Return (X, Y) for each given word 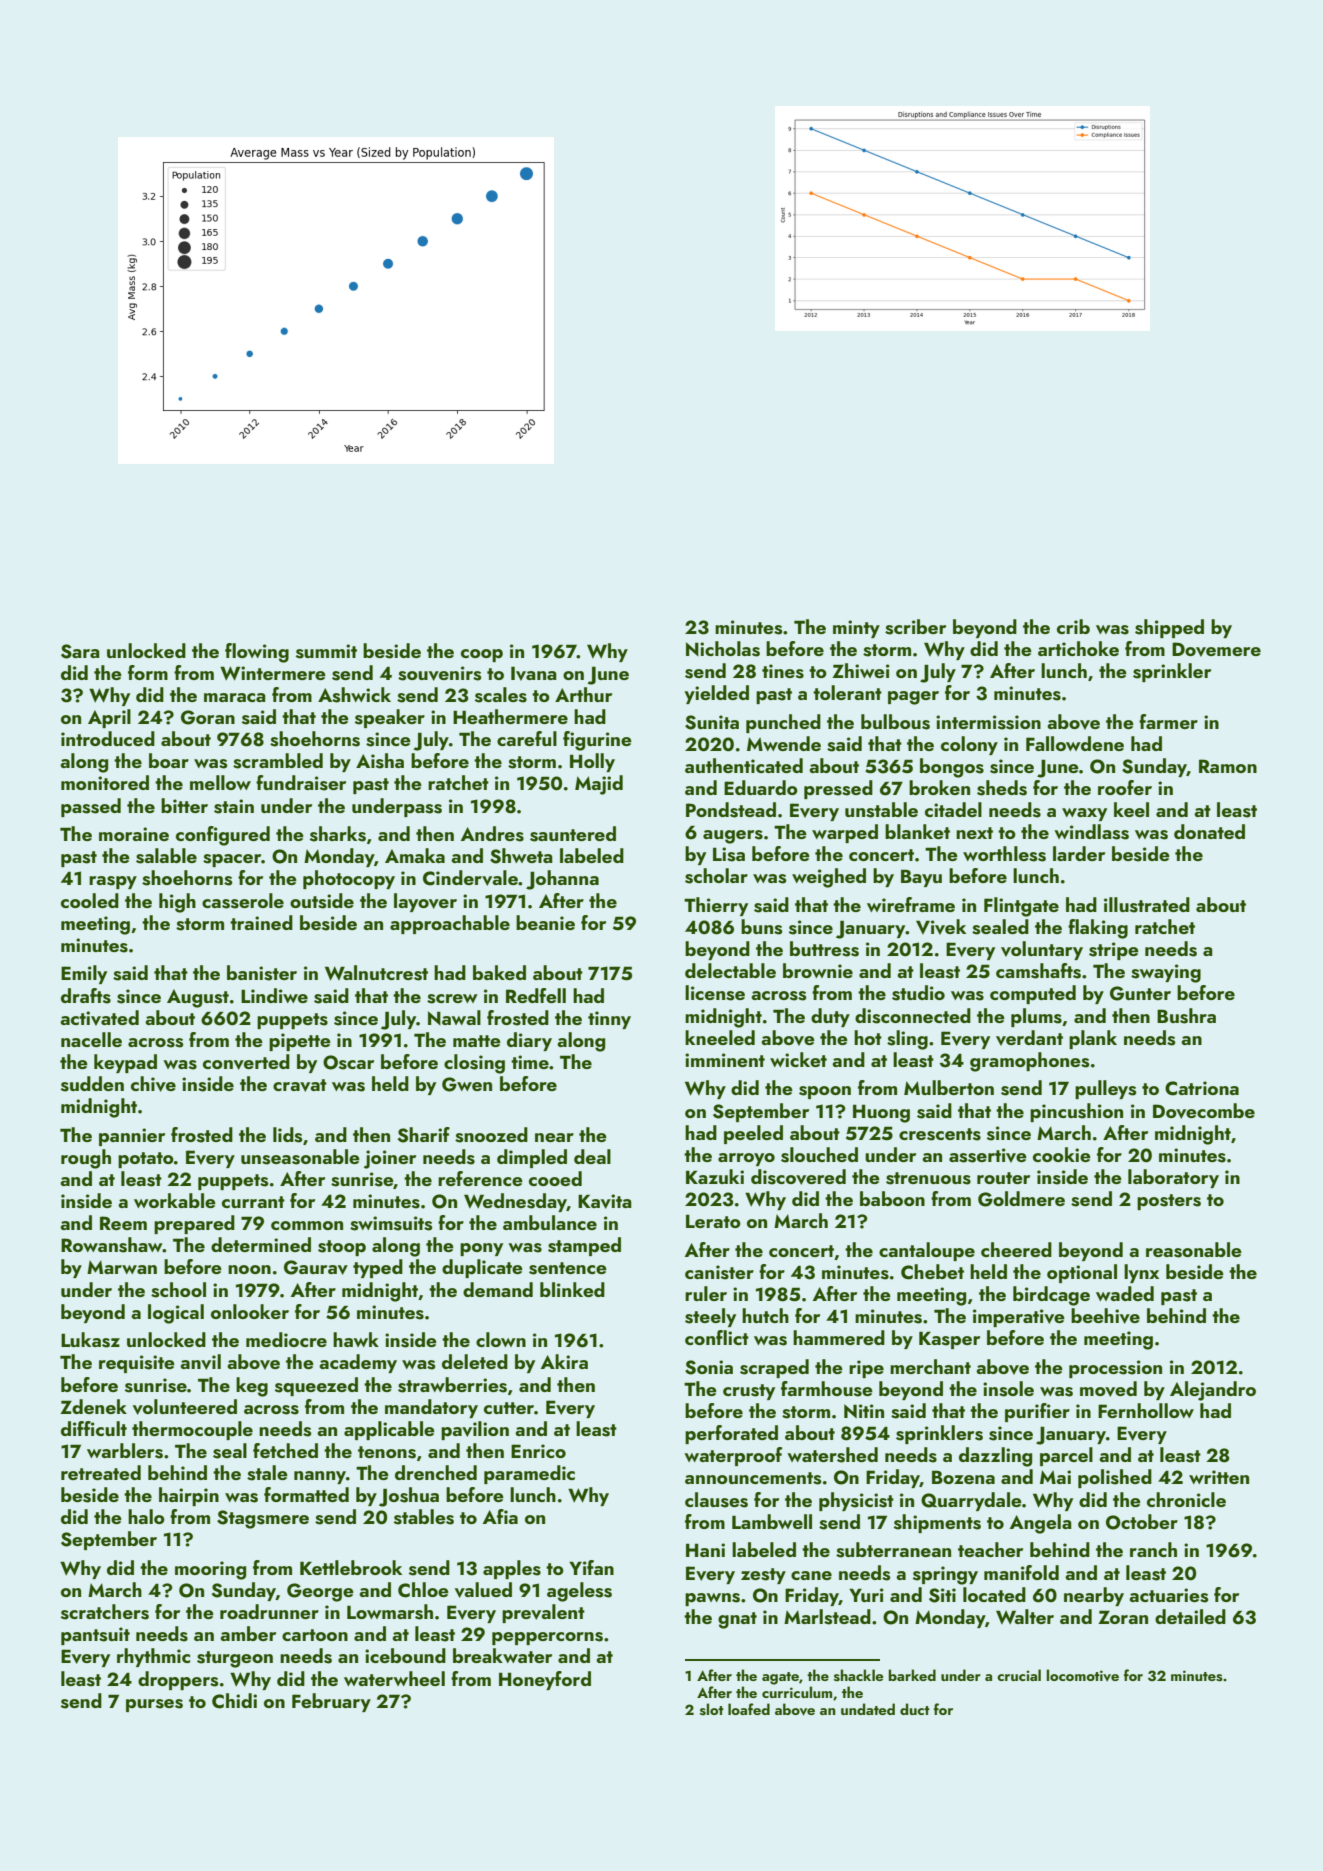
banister (262, 973)
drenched (436, 1472)
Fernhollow (1146, 1410)
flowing (257, 653)
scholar (716, 876)
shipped (1169, 628)
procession (1115, 1369)
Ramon (1228, 766)
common (307, 1225)
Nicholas (723, 649)
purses (154, 1705)
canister (719, 1272)
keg (252, 1387)
